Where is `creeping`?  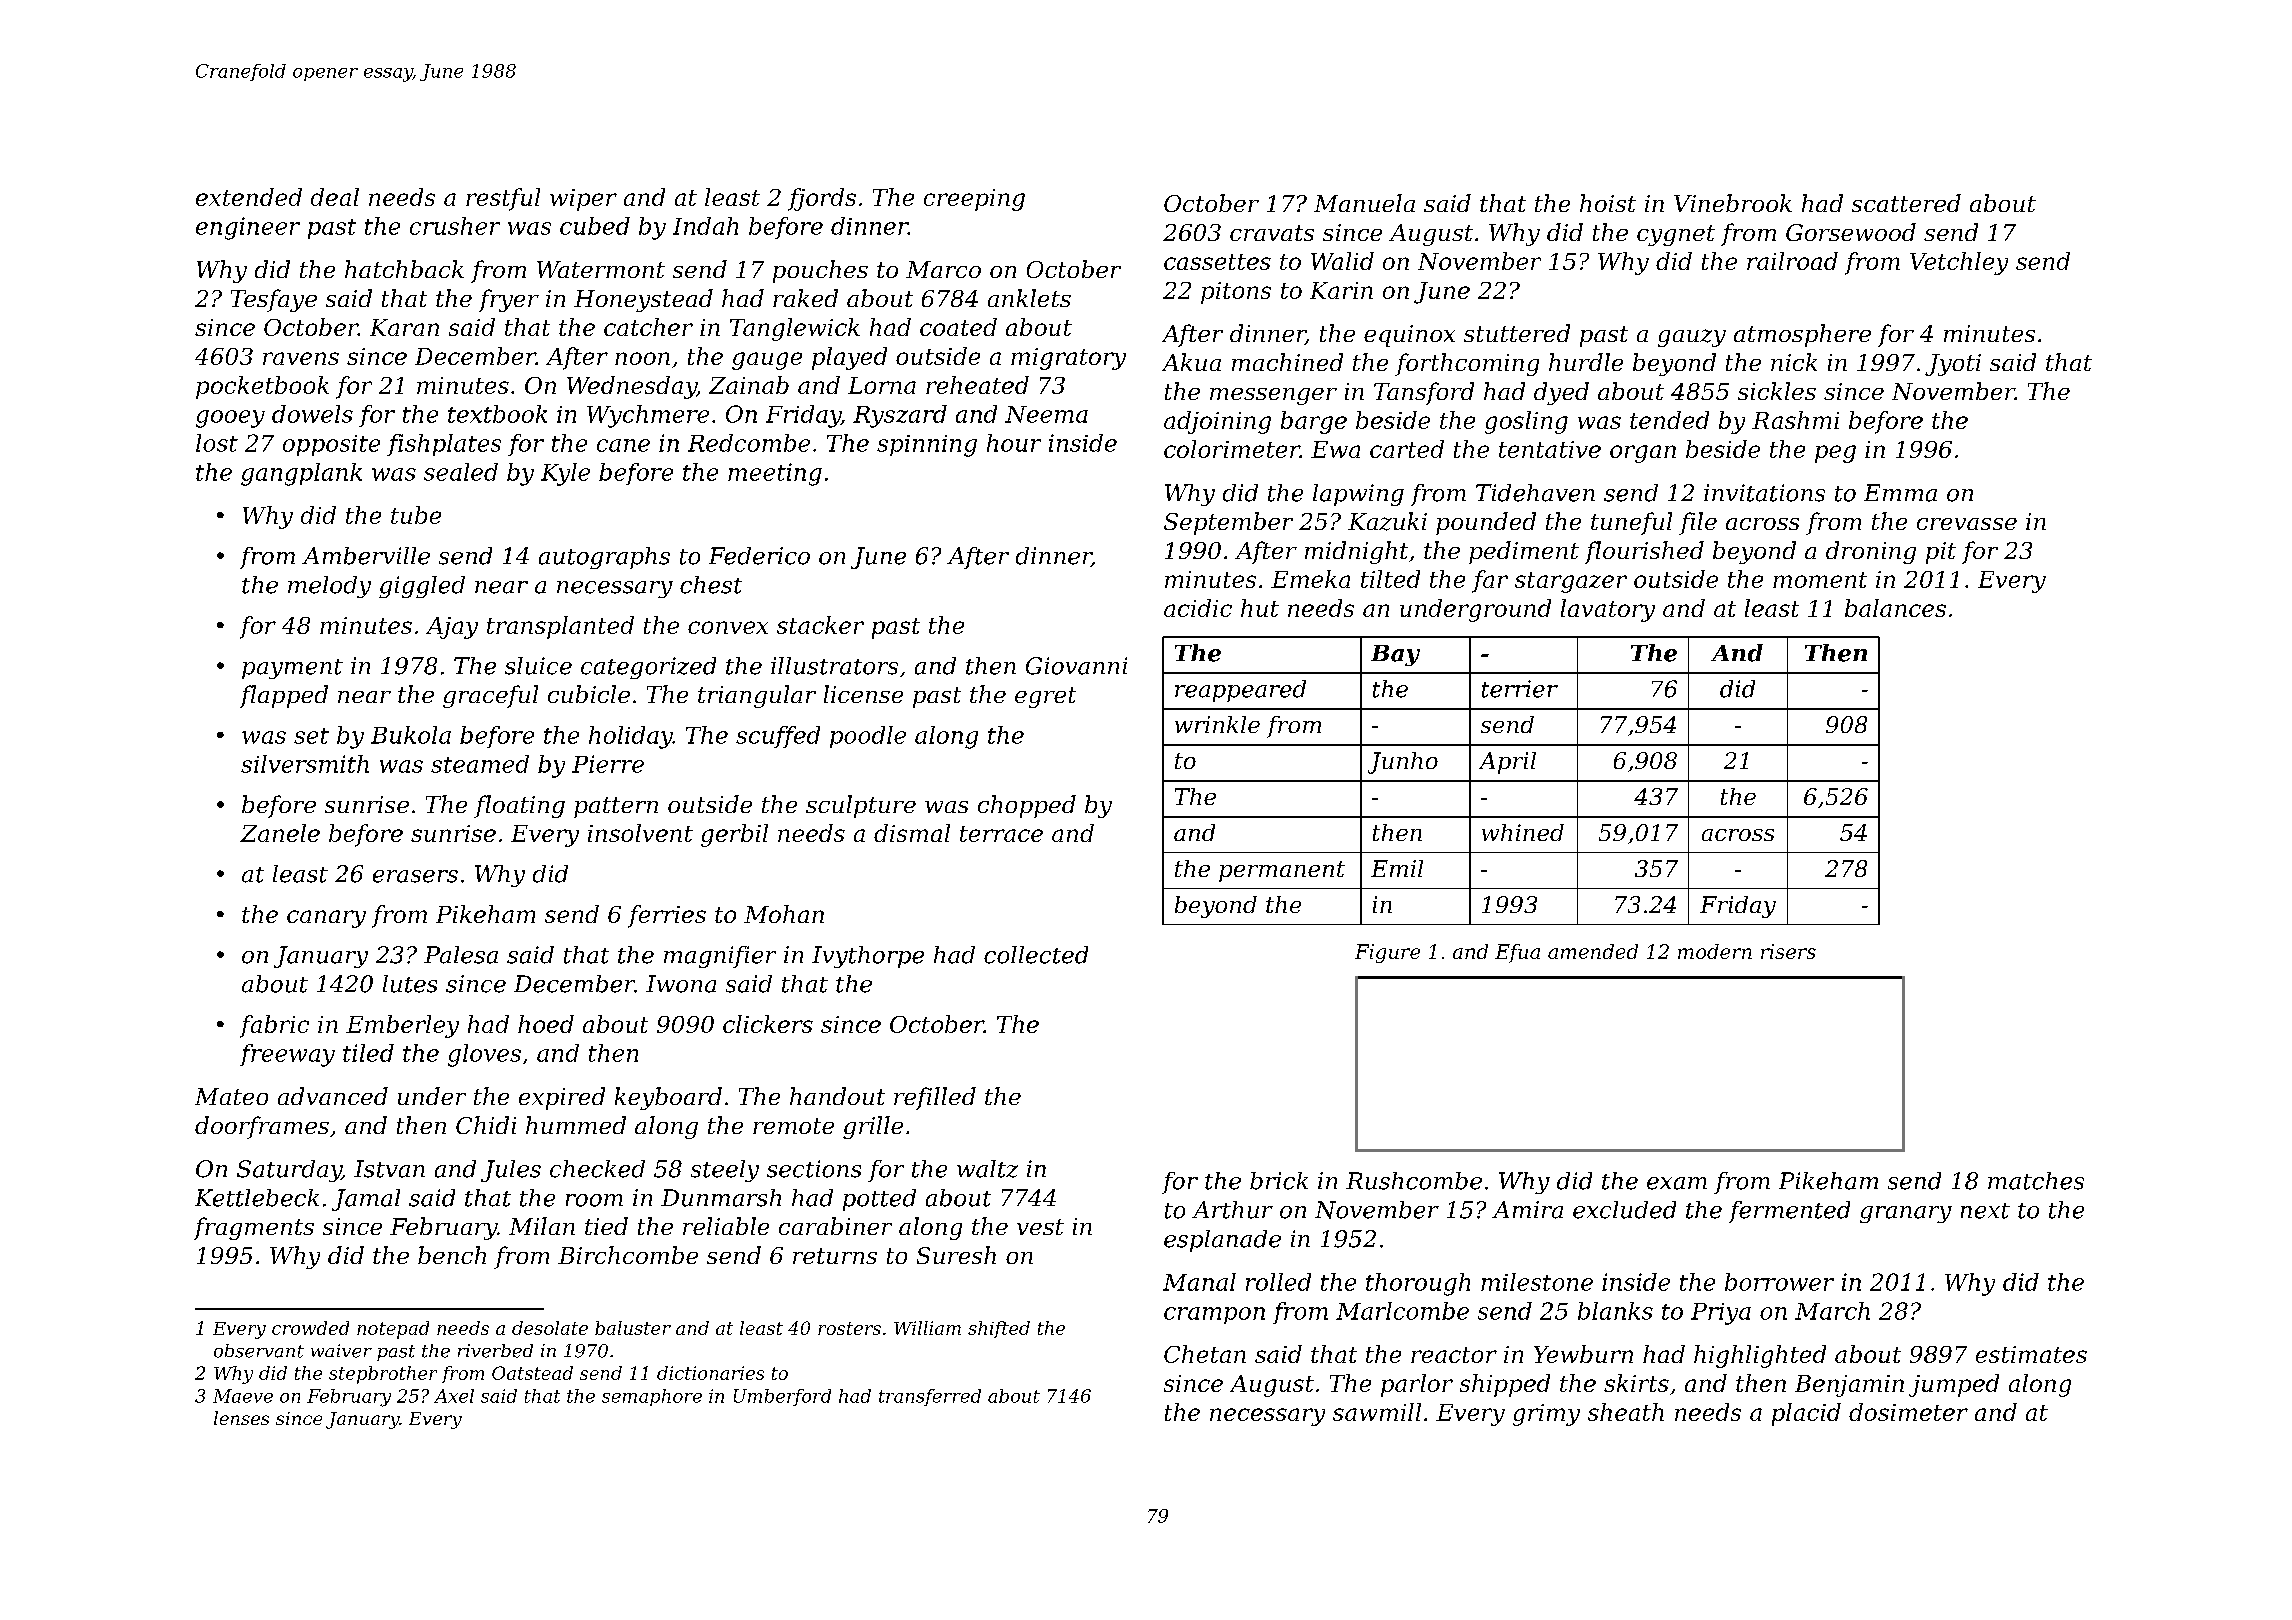
creeping is located at coordinates (974, 200).
